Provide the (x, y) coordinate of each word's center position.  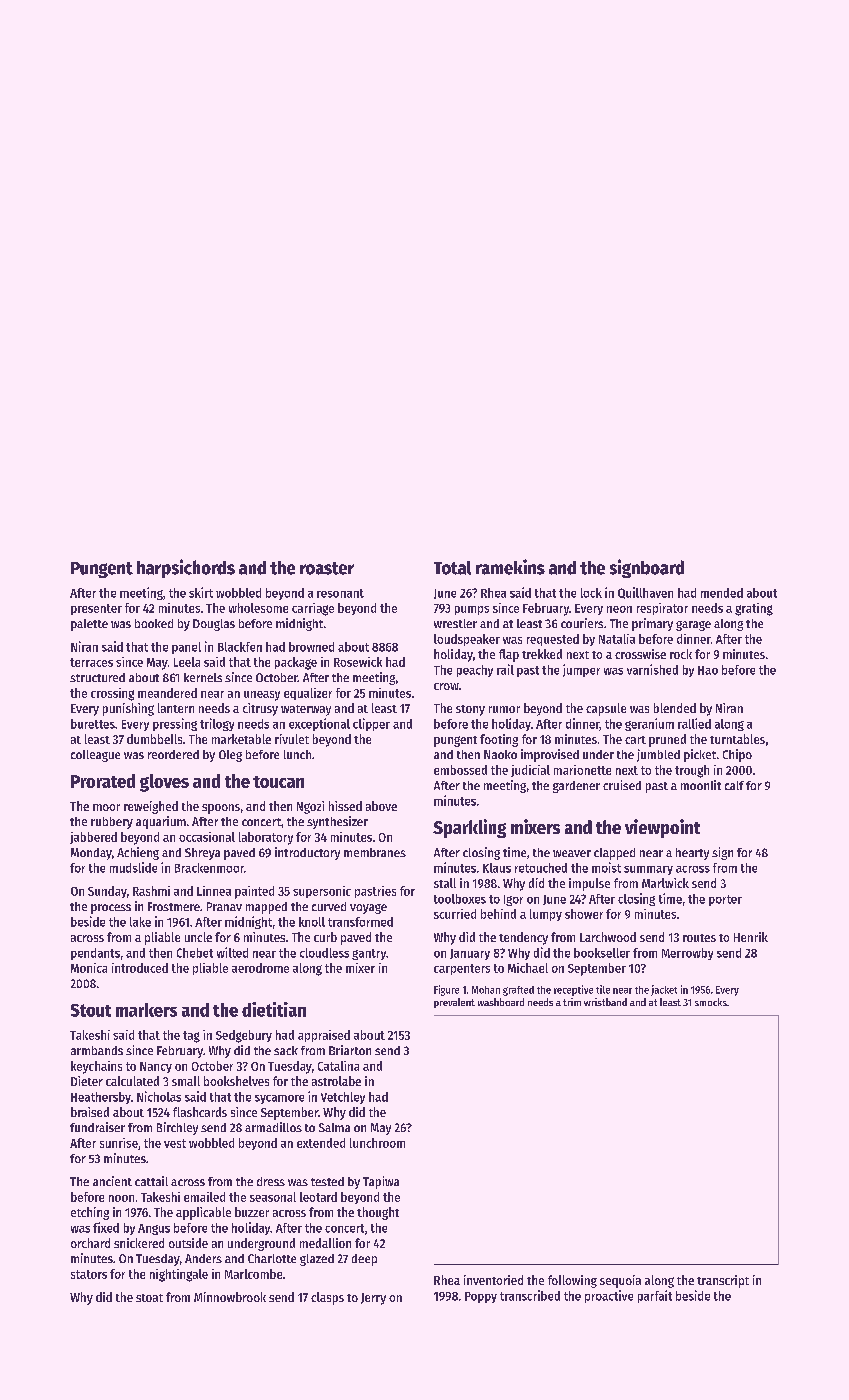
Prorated (103, 781)
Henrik (751, 937)
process (111, 909)
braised (90, 1112)
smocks (711, 1002)
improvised (550, 755)
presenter (96, 609)
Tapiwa (381, 1182)
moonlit (701, 785)
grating (754, 609)
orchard (90, 1243)
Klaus (497, 868)
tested (327, 1181)
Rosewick (358, 662)
